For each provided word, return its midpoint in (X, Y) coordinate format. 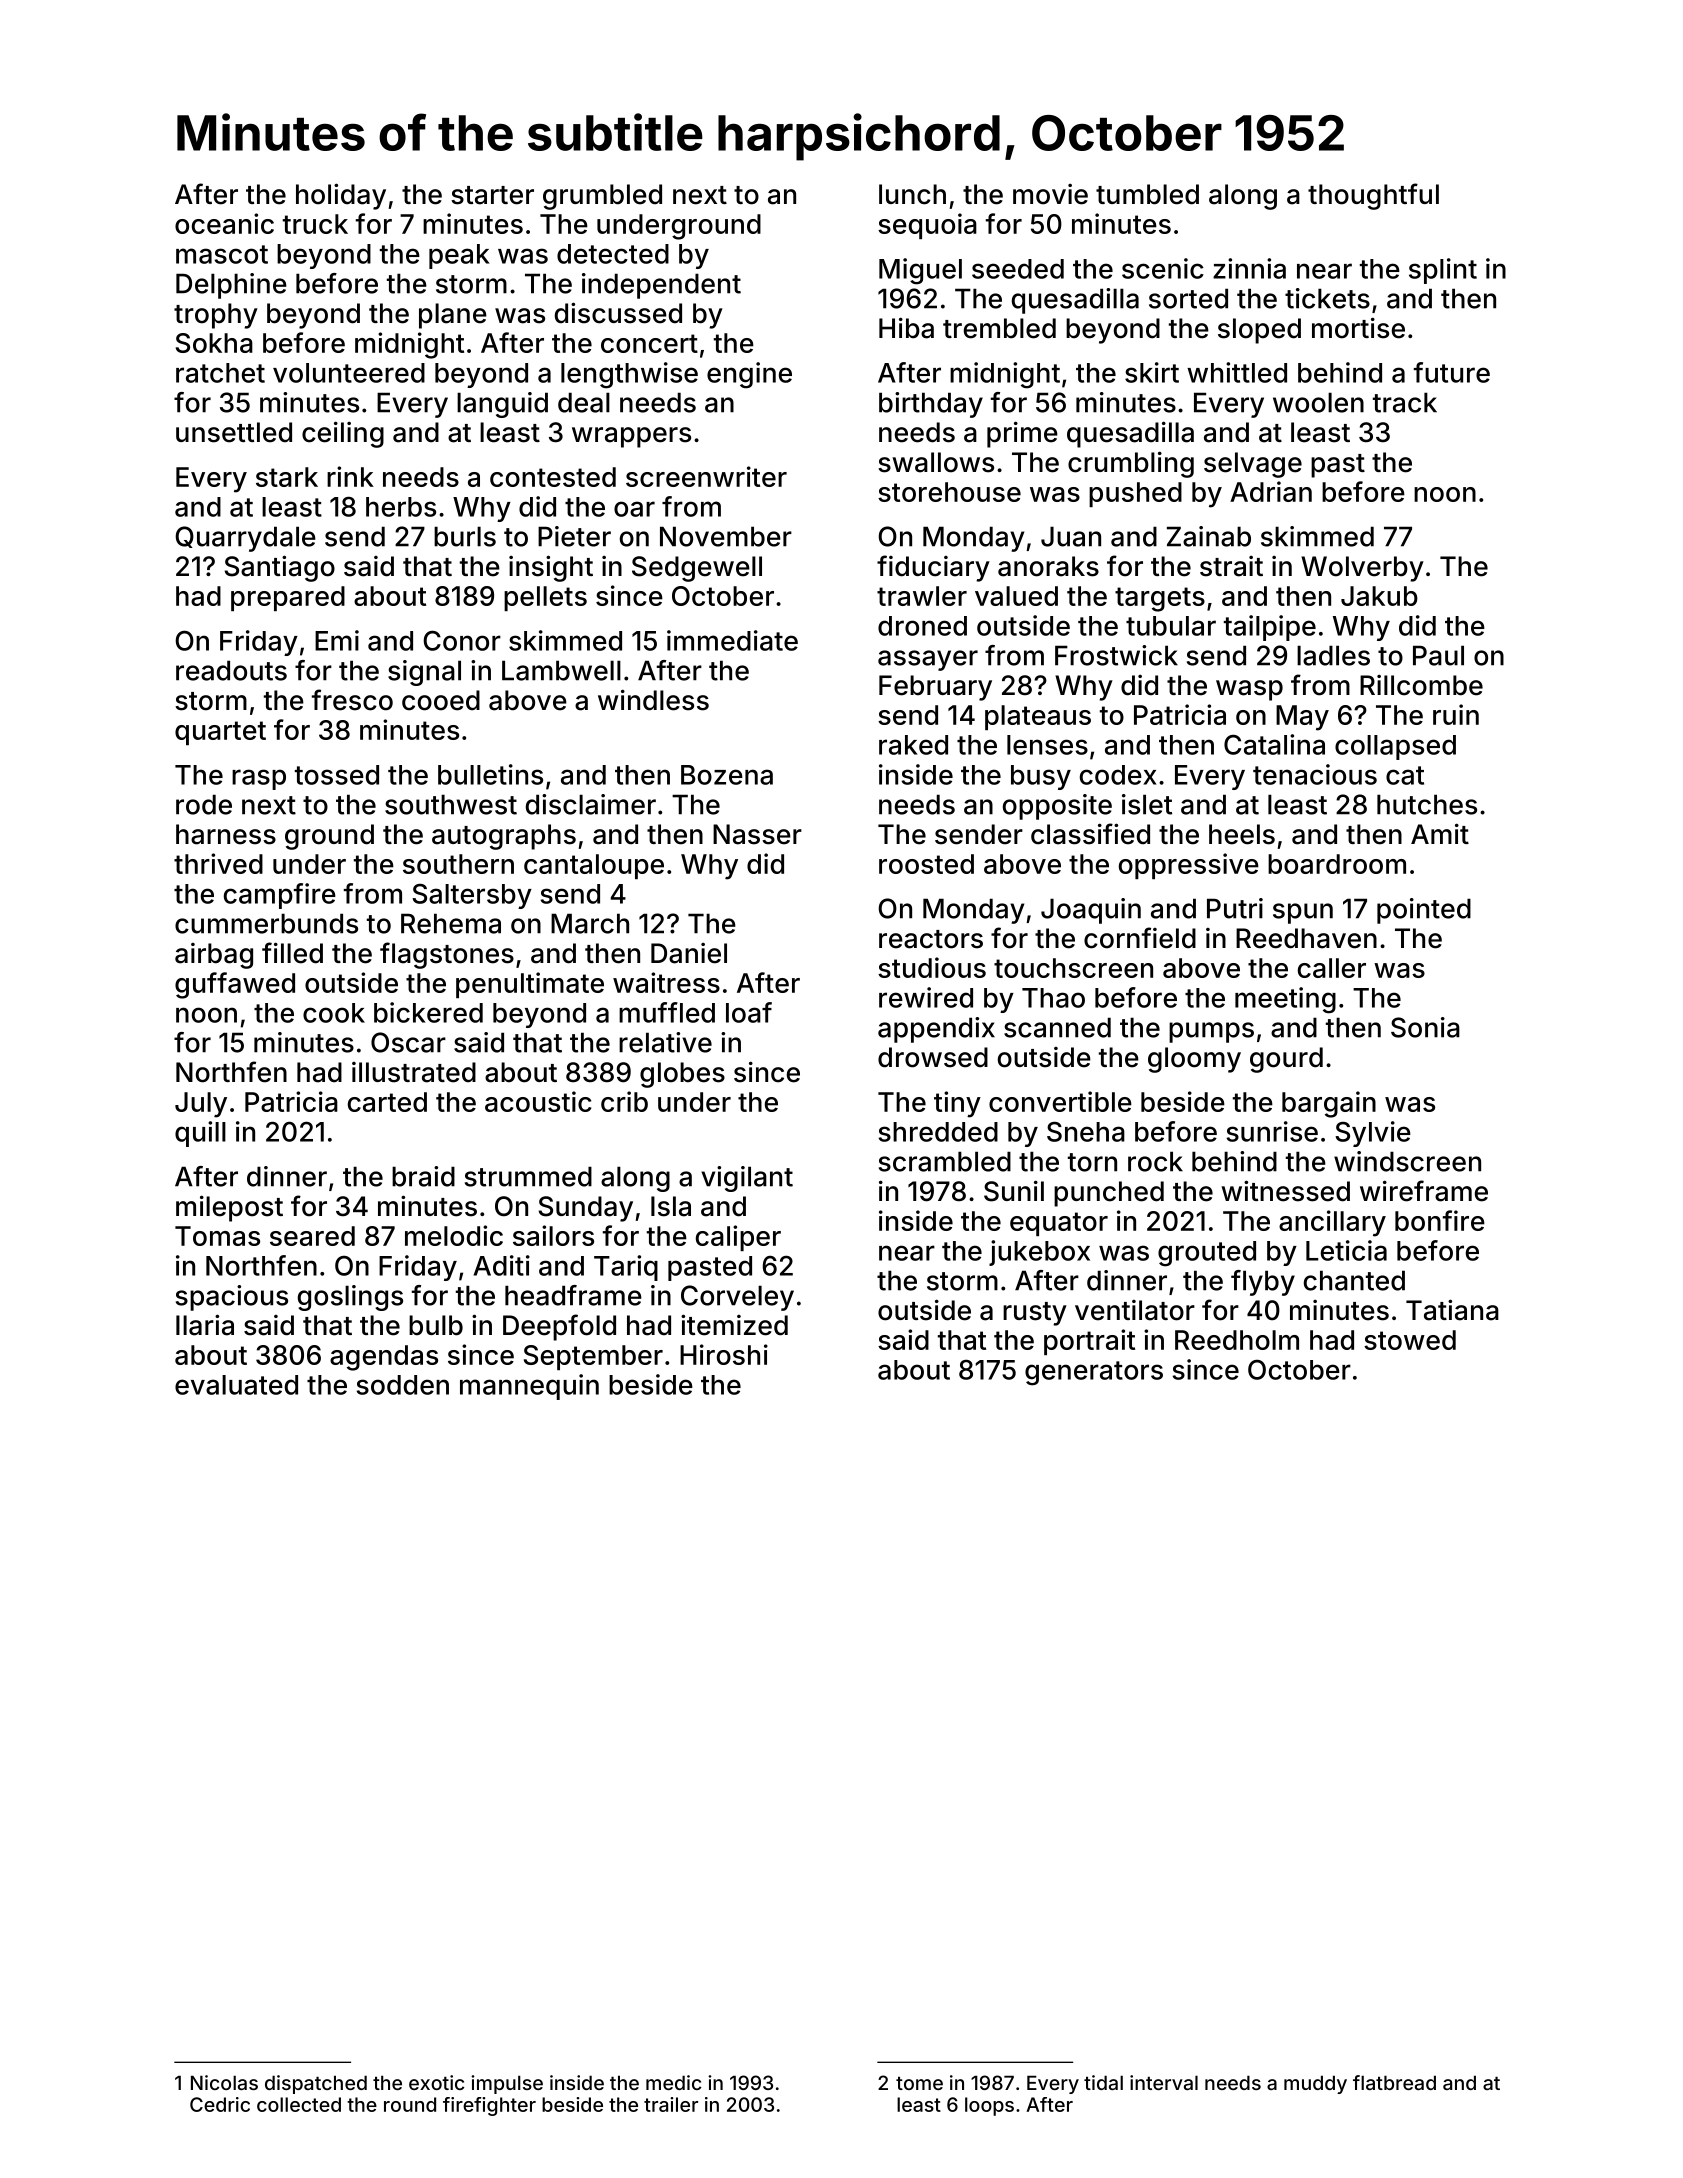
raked (913, 745)
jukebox (1039, 1253)
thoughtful (1373, 196)
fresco (352, 700)
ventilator (1135, 1310)
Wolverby (1362, 569)
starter (492, 195)
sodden (402, 1385)
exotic (436, 2082)
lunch (912, 194)
